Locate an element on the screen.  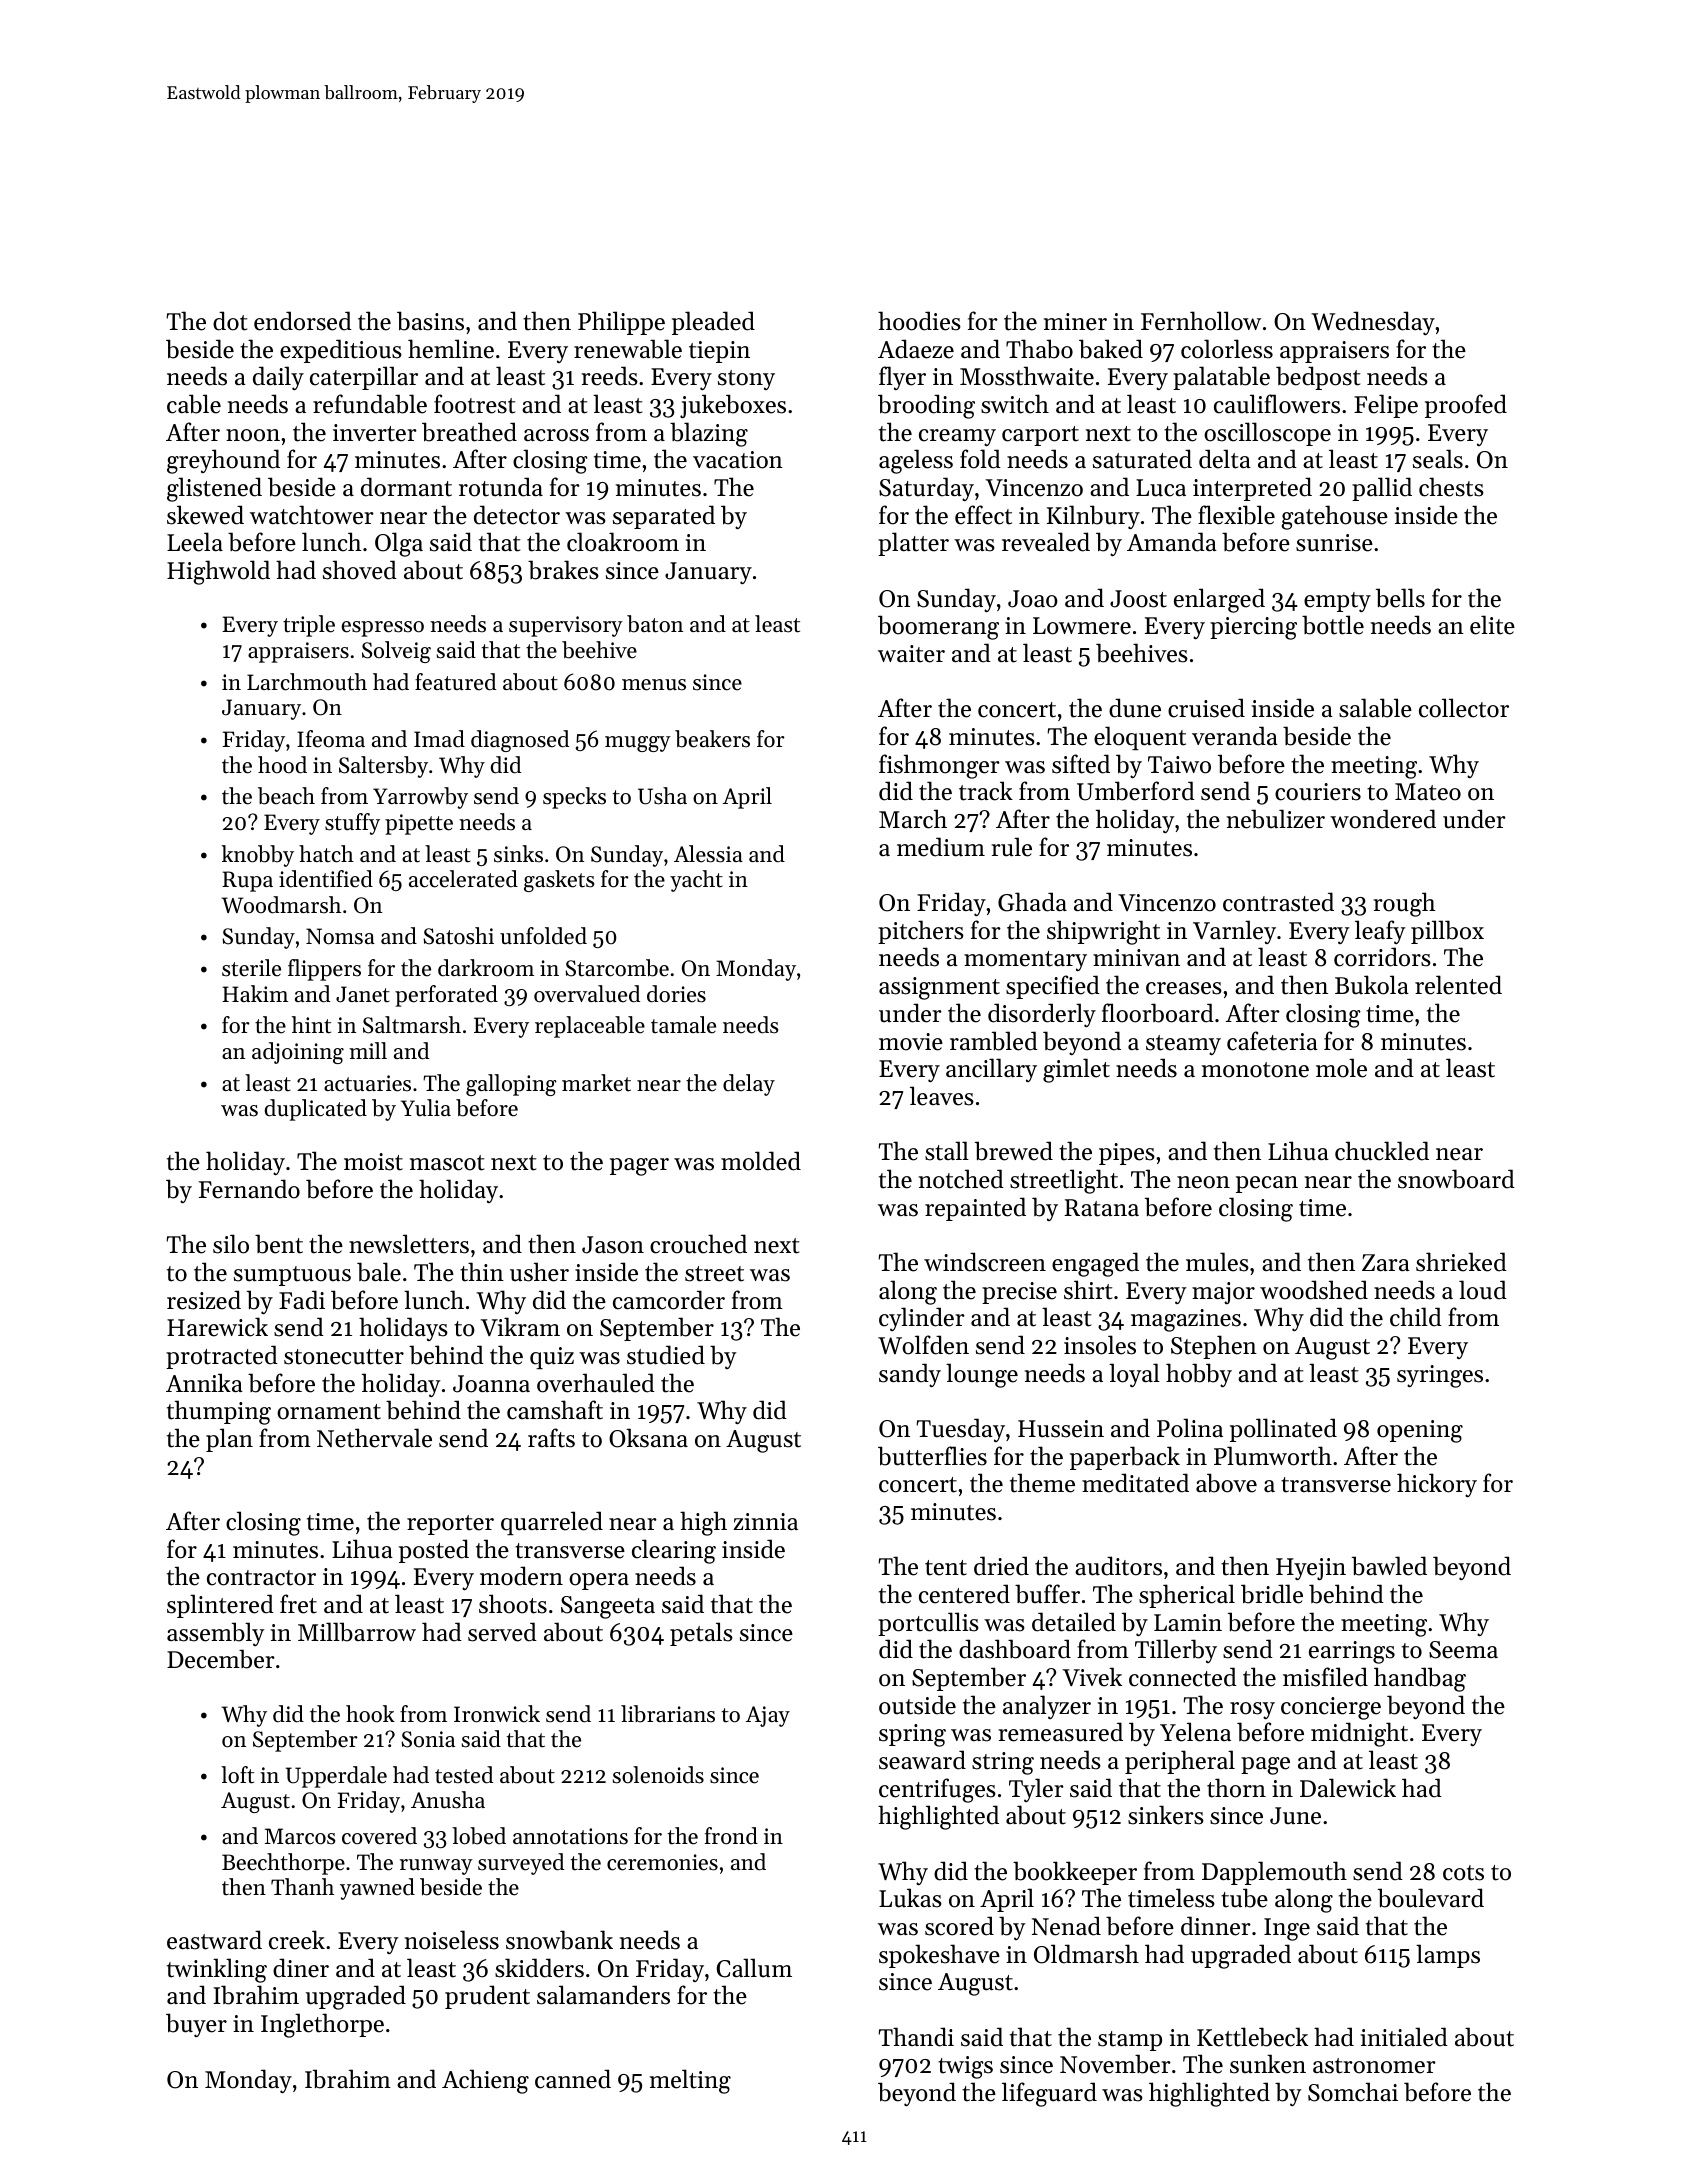
duplicated is located at coordinates (316, 1110).
